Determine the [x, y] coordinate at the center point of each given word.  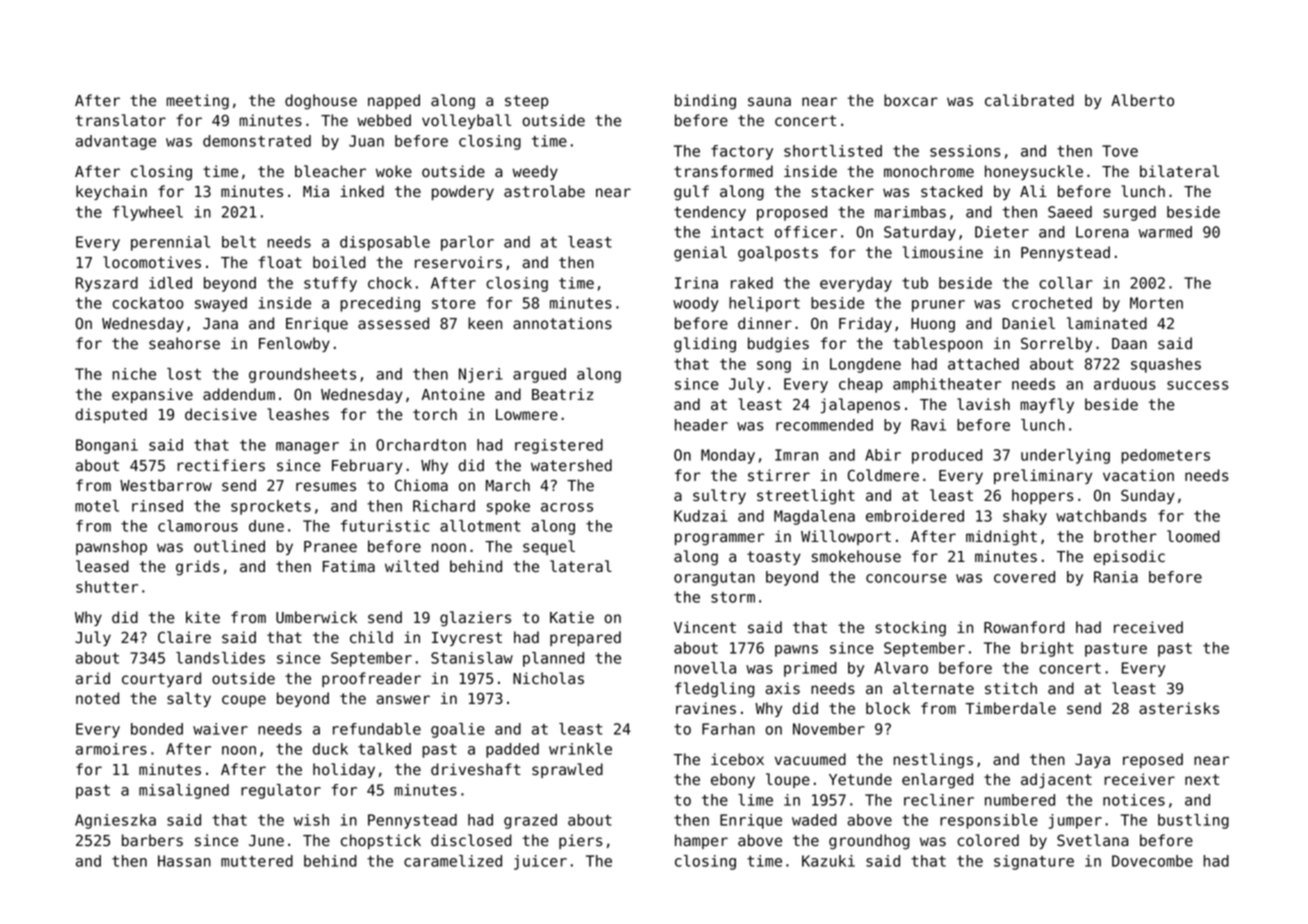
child [371, 637]
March [508, 485]
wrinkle [580, 749]
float [280, 262]
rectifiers [221, 465]
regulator [281, 791]
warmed [1165, 232]
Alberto [1142, 100]
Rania [1116, 577]
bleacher [330, 171]
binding [705, 102]
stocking [911, 629]
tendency [710, 213]
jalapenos [860, 405]
